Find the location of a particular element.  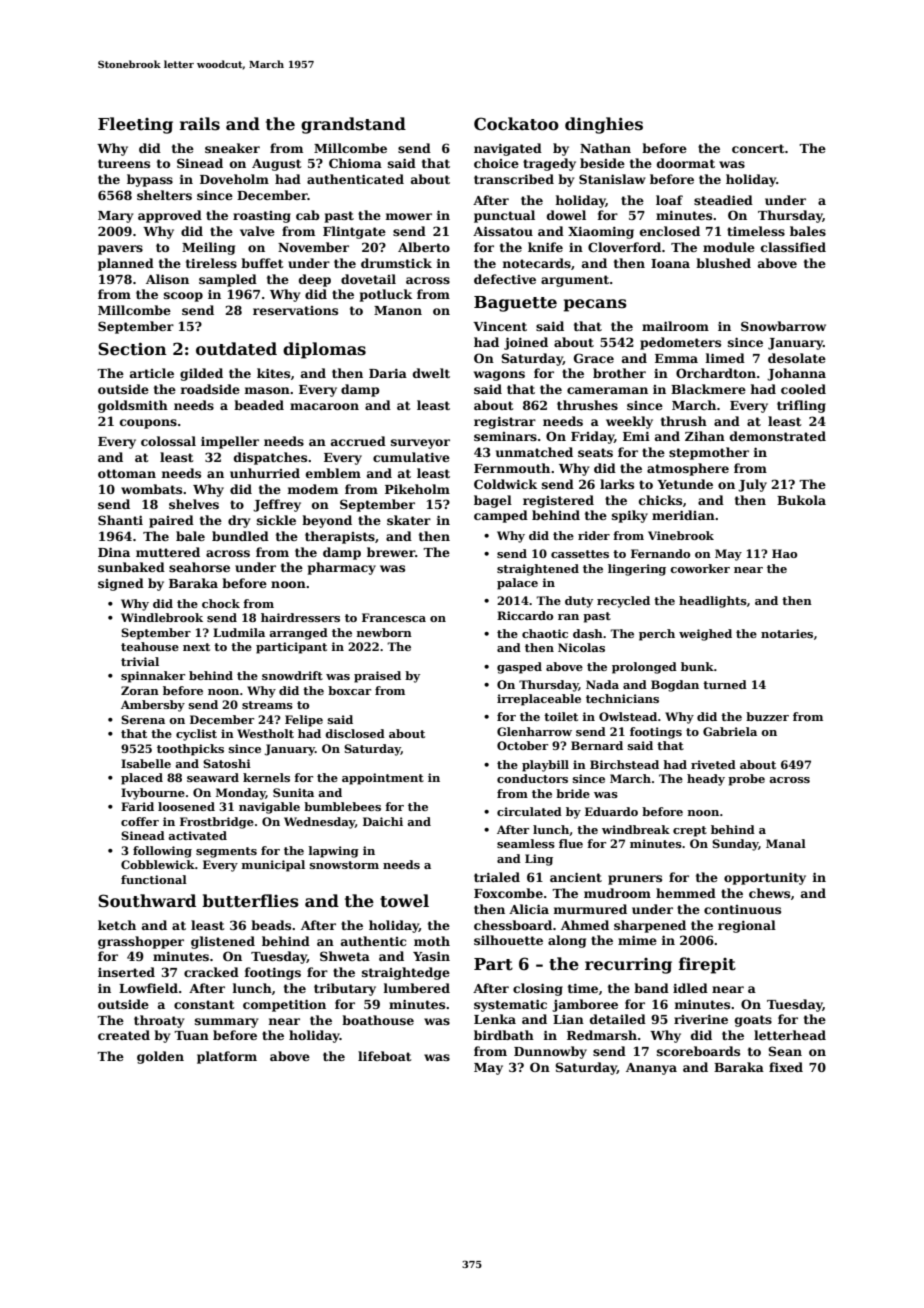

platform is located at coordinates (227, 1057).
